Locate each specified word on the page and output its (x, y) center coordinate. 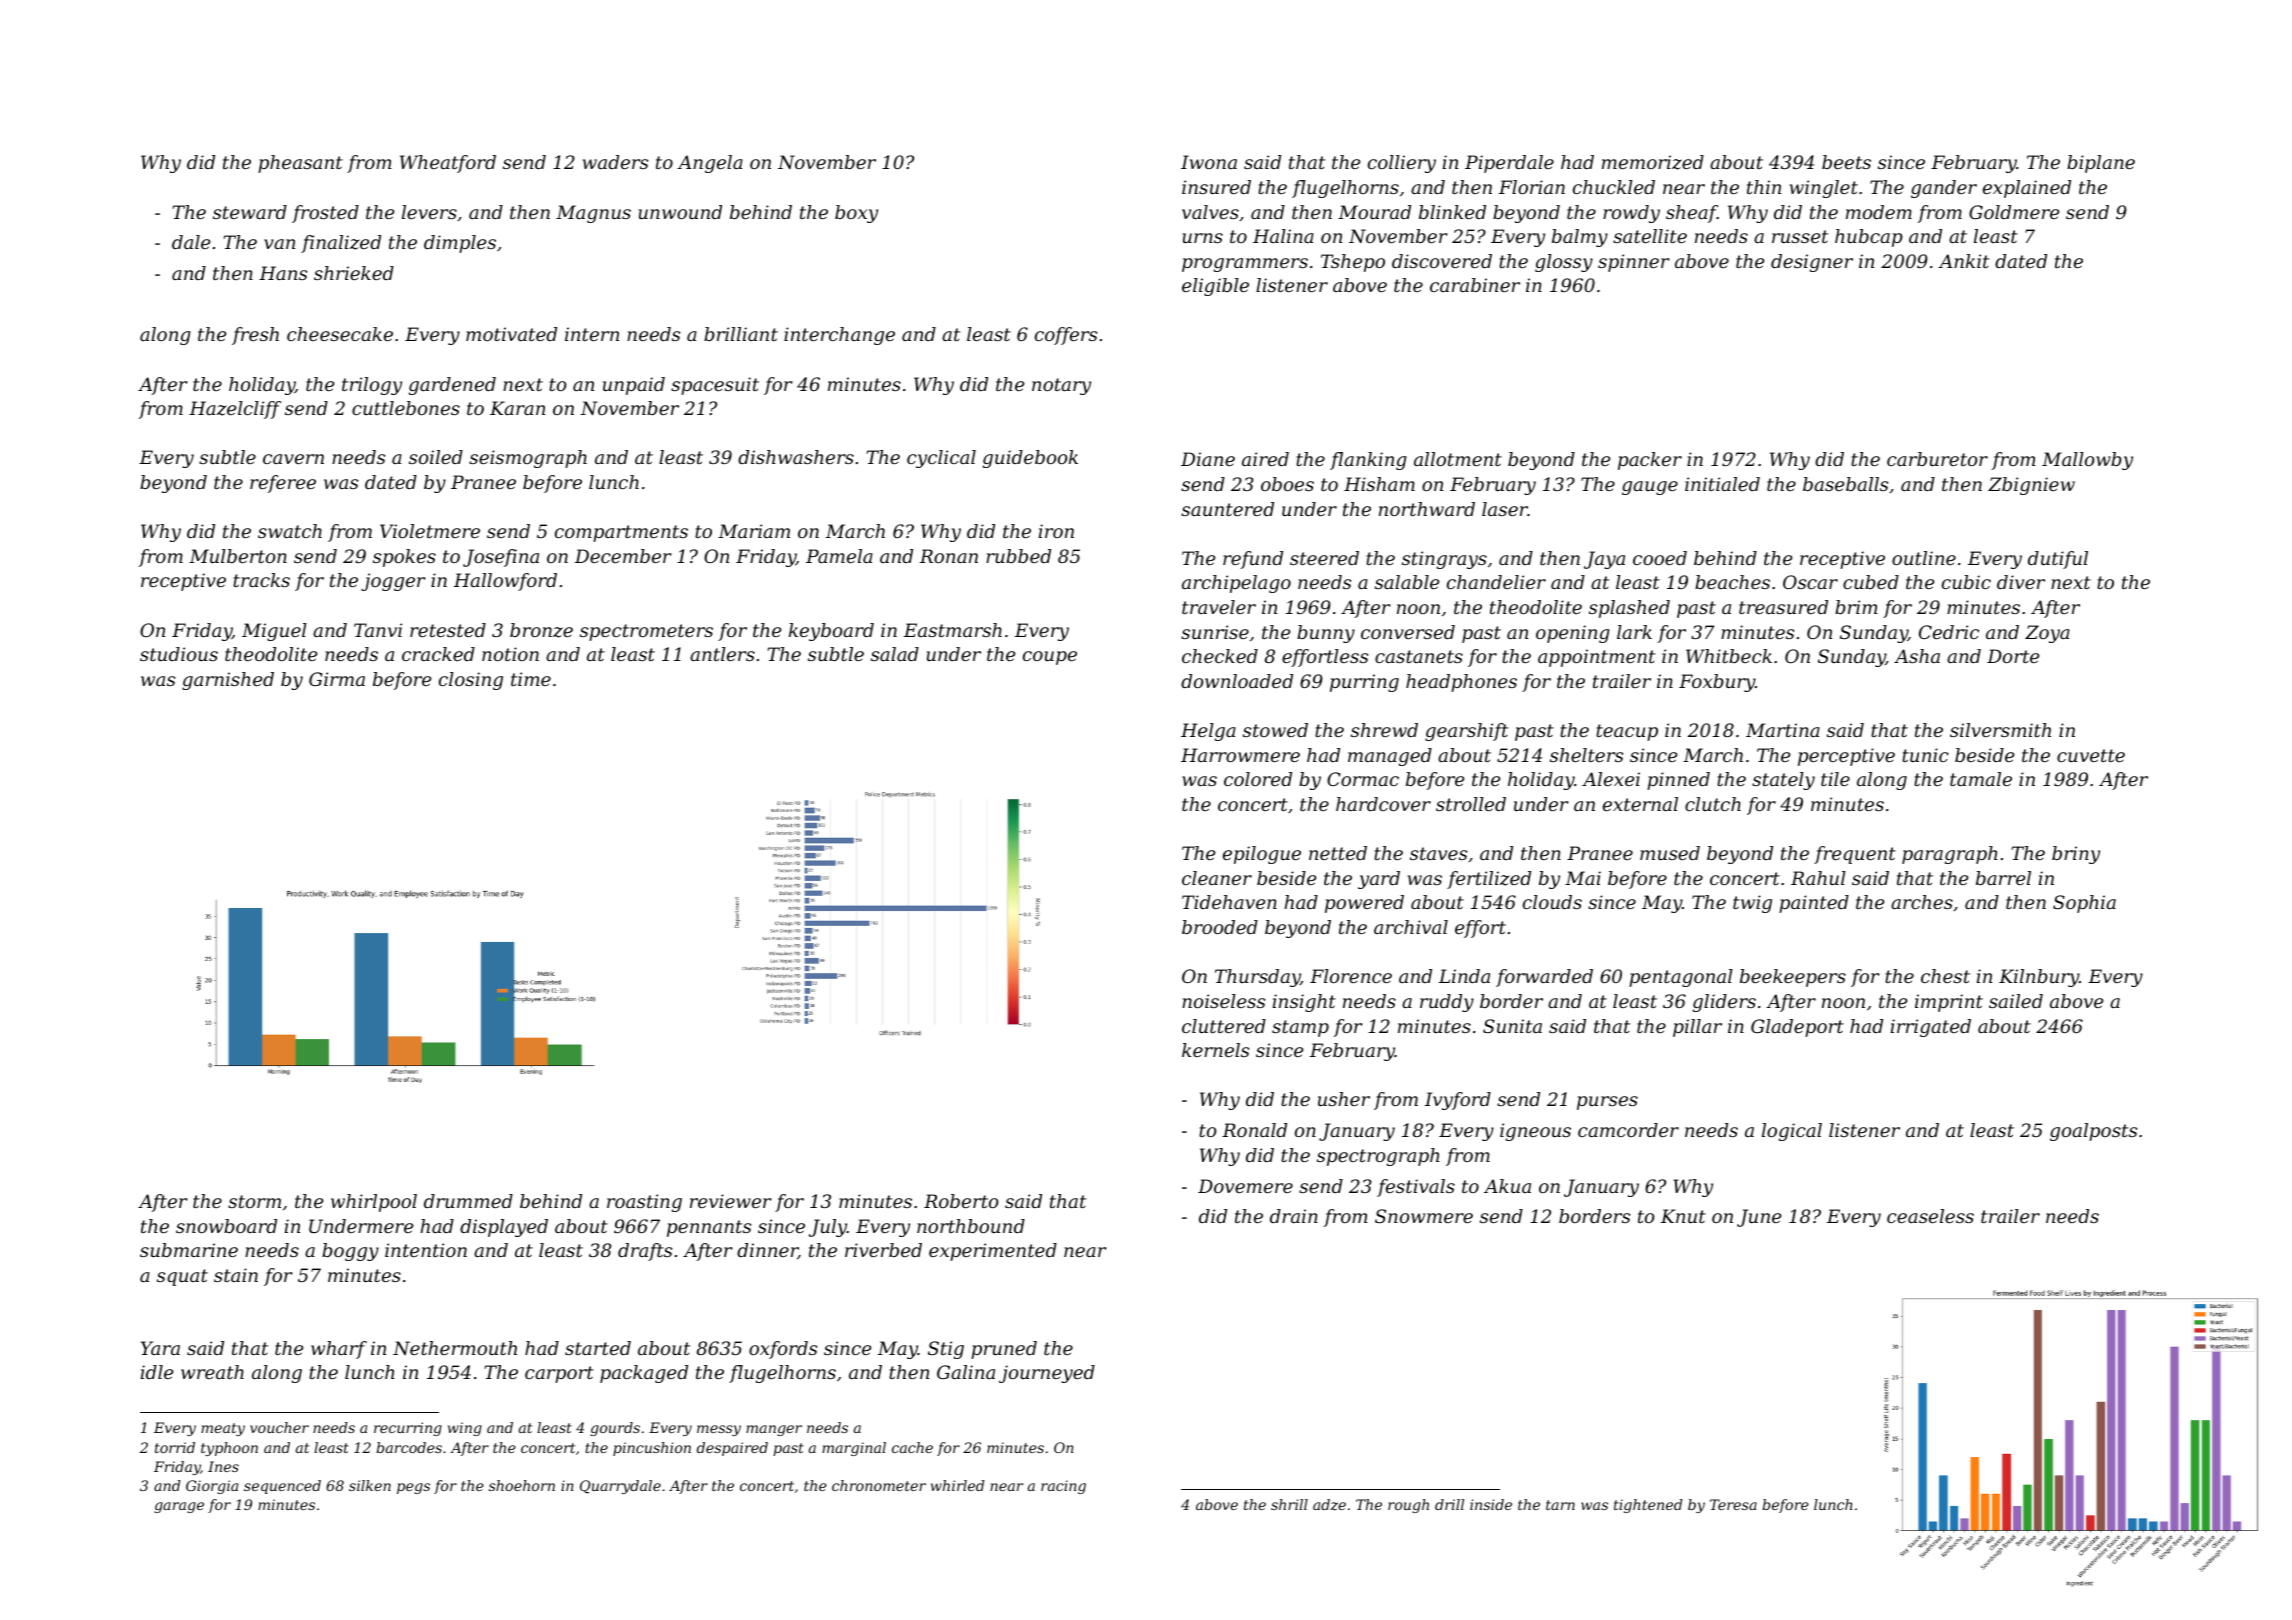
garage (179, 1507)
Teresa (1733, 1504)
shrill (1289, 1504)
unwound (680, 212)
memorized (1653, 162)
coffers (1066, 336)
